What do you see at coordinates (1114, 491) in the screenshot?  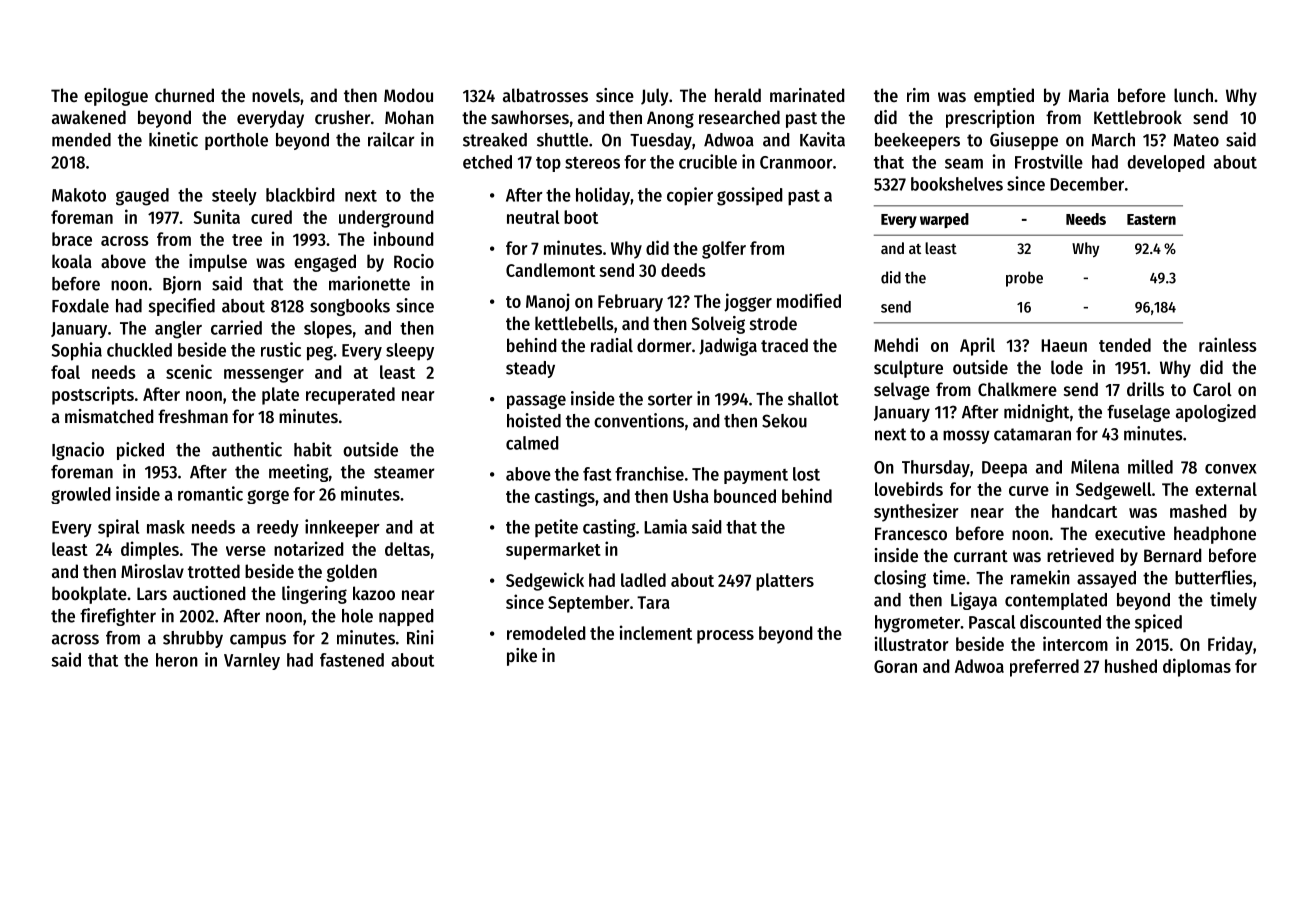 I see `Sedgewell` at bounding box center [1114, 491].
